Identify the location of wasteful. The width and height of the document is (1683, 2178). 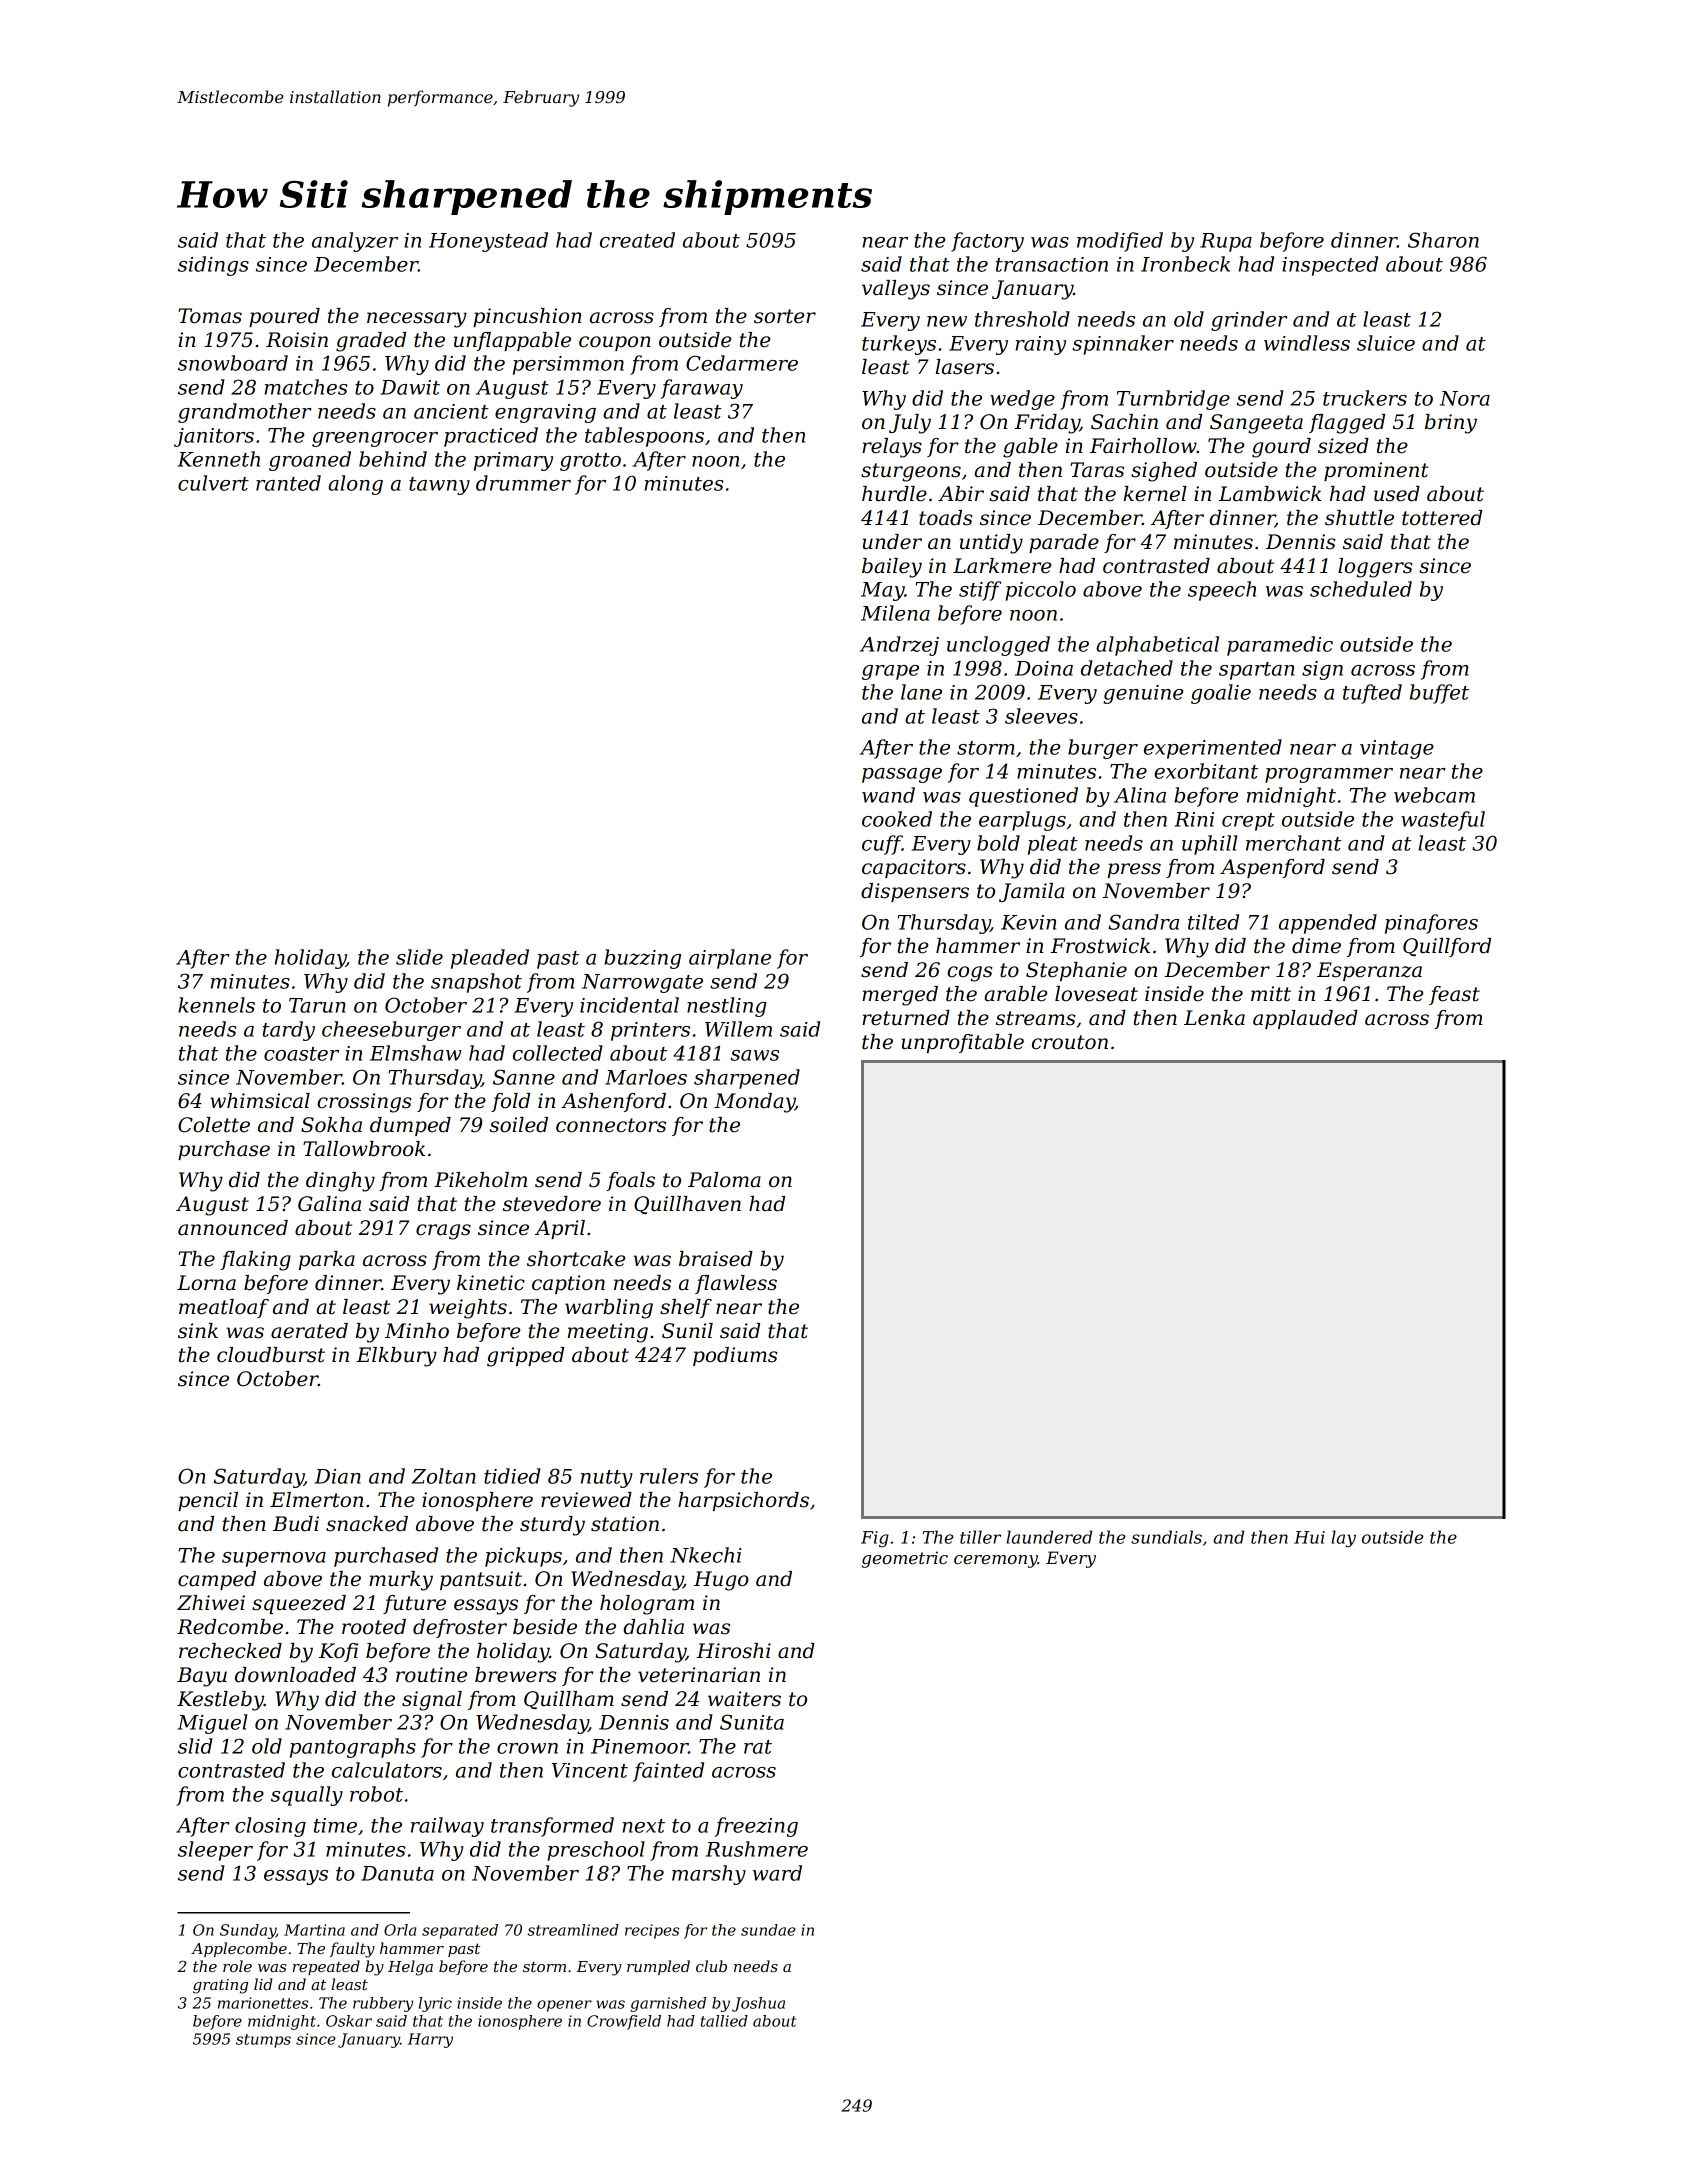
(1443, 821).
